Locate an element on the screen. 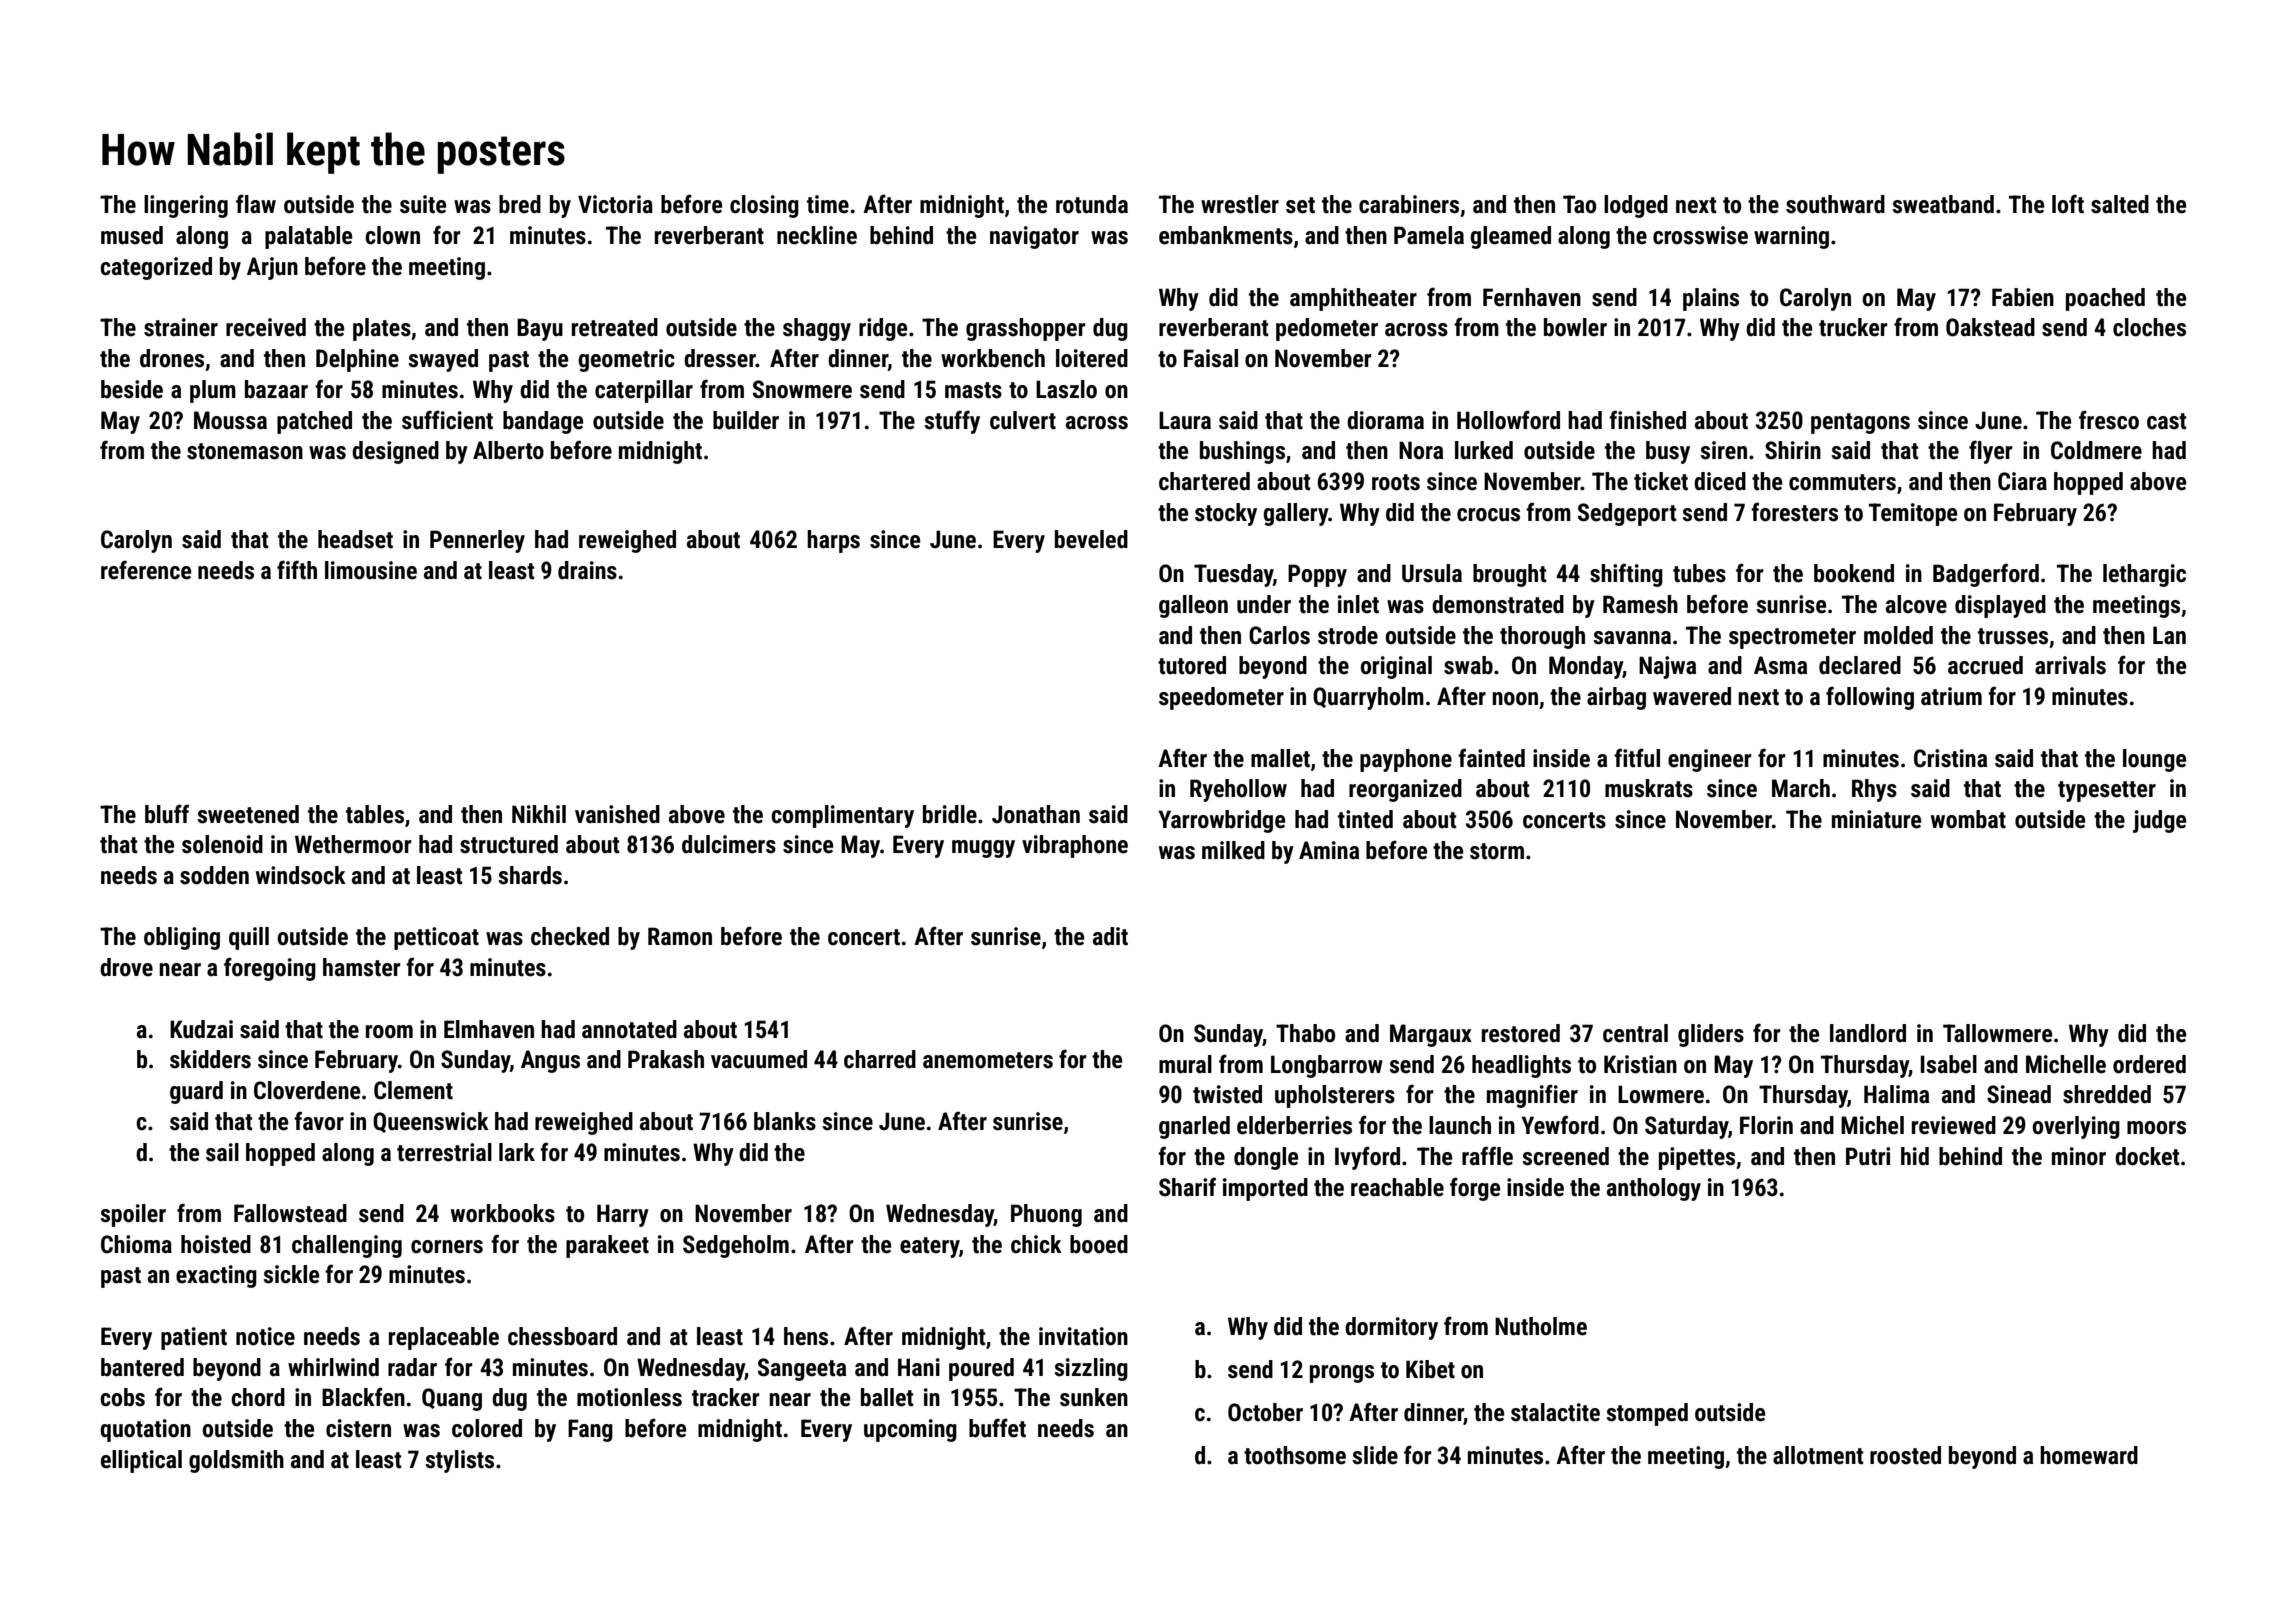  slide is located at coordinates (1375, 1455).
